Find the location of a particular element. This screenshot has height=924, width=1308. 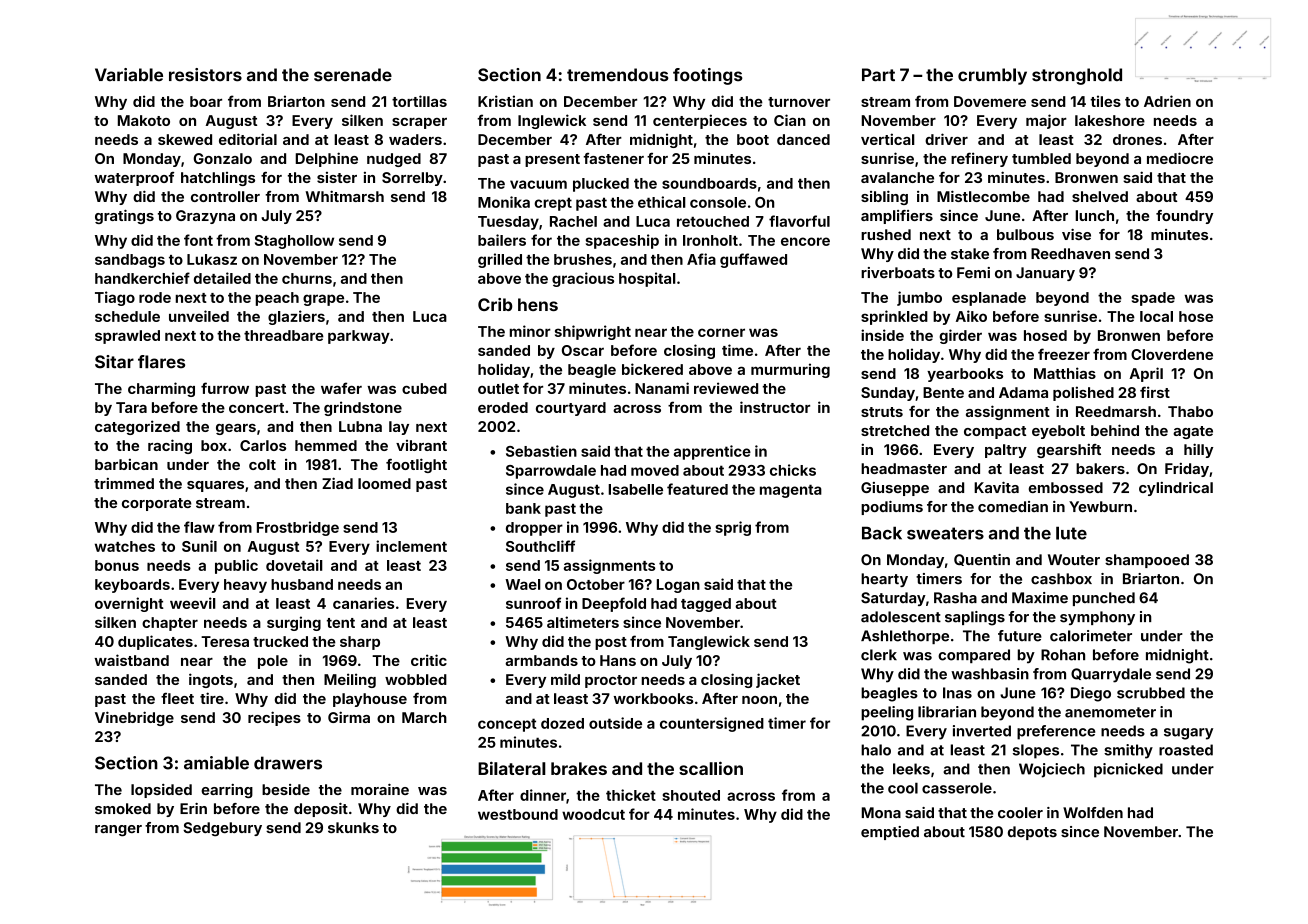

editorial is located at coordinates (248, 139).
